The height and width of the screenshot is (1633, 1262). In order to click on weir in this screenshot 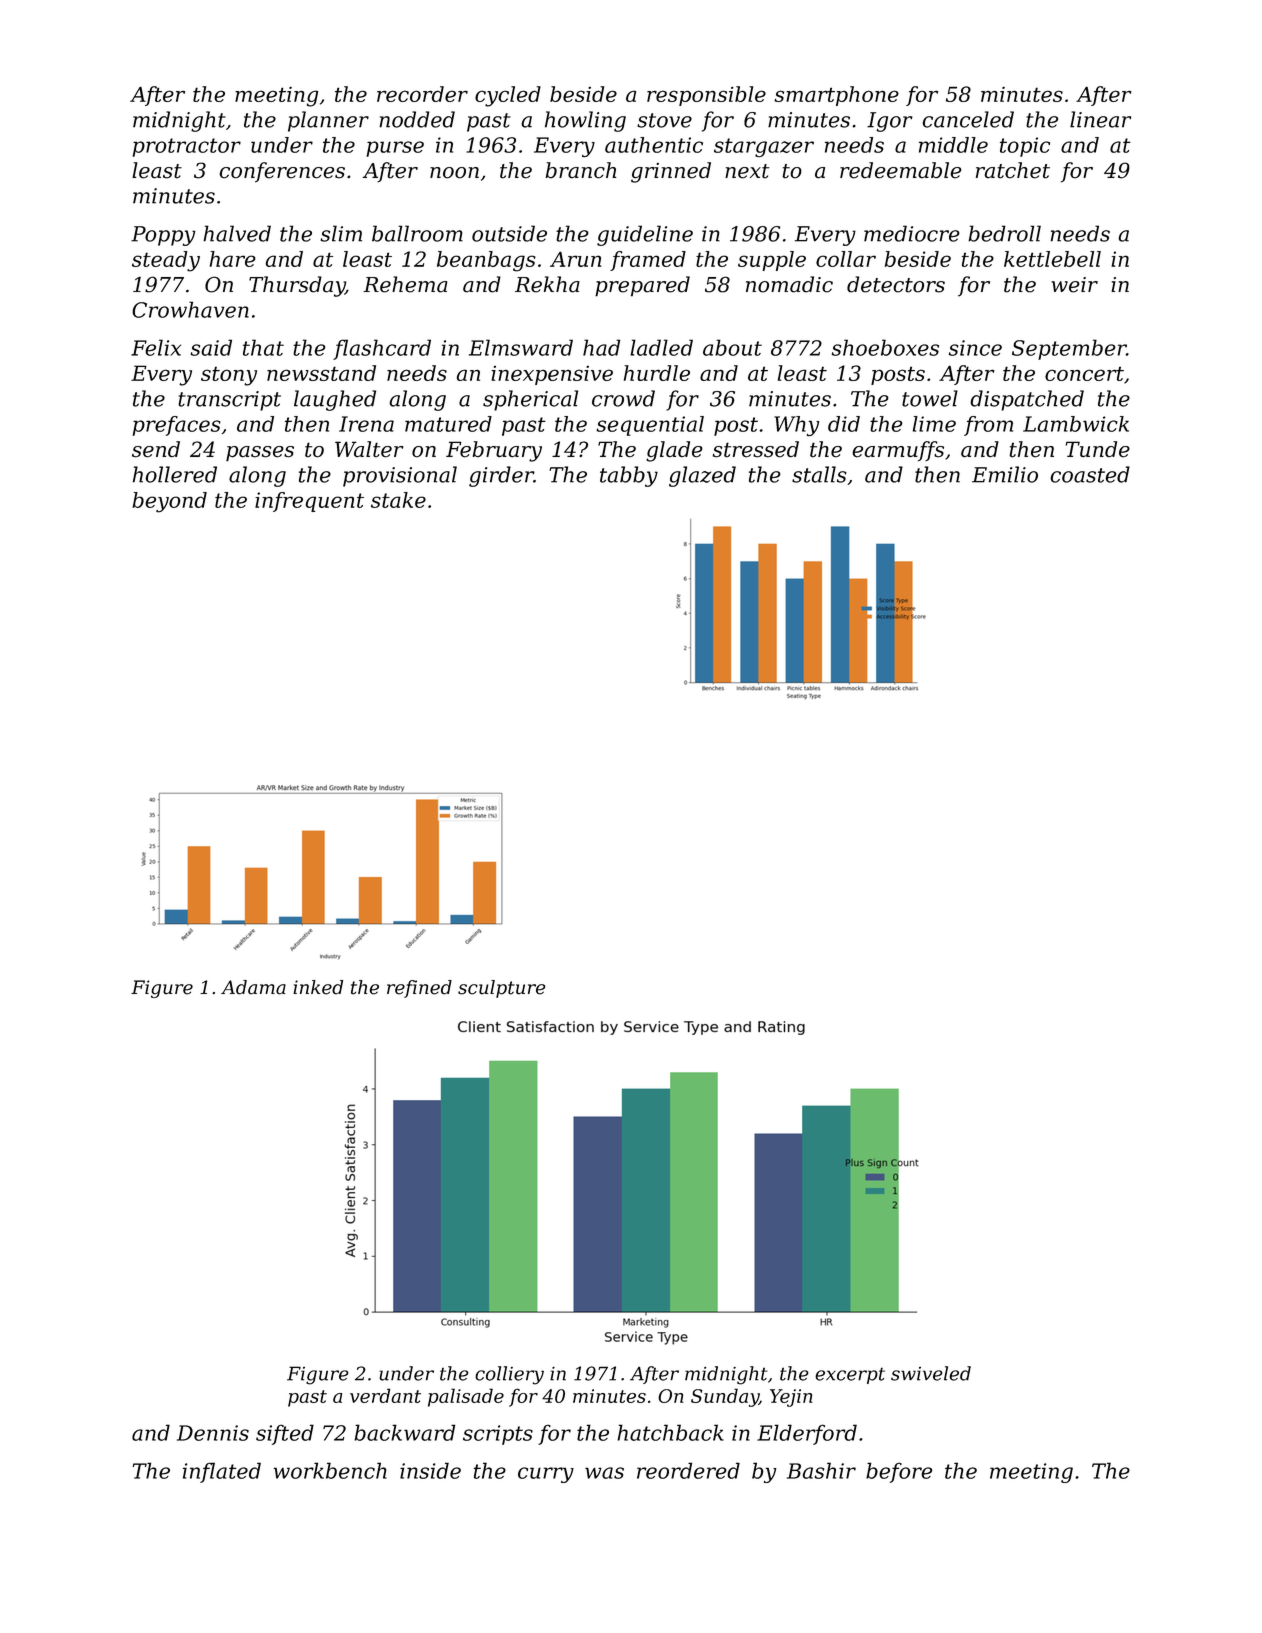, I will do `click(1075, 285)`.
